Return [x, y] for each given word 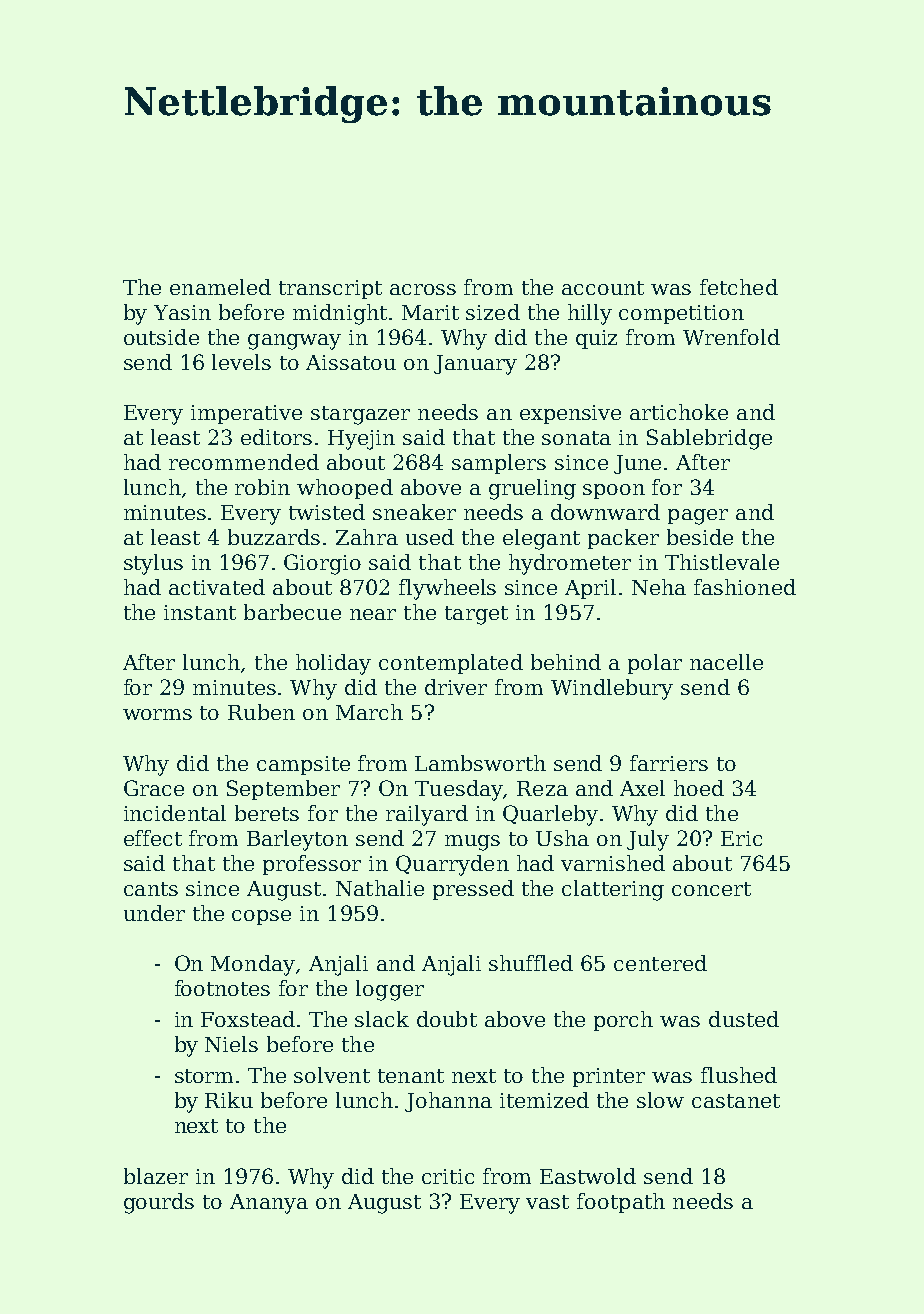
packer [623, 539]
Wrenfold [731, 337]
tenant [411, 1076]
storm [204, 1076]
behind [566, 662]
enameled [220, 287]
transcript [330, 289]
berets [267, 813]
